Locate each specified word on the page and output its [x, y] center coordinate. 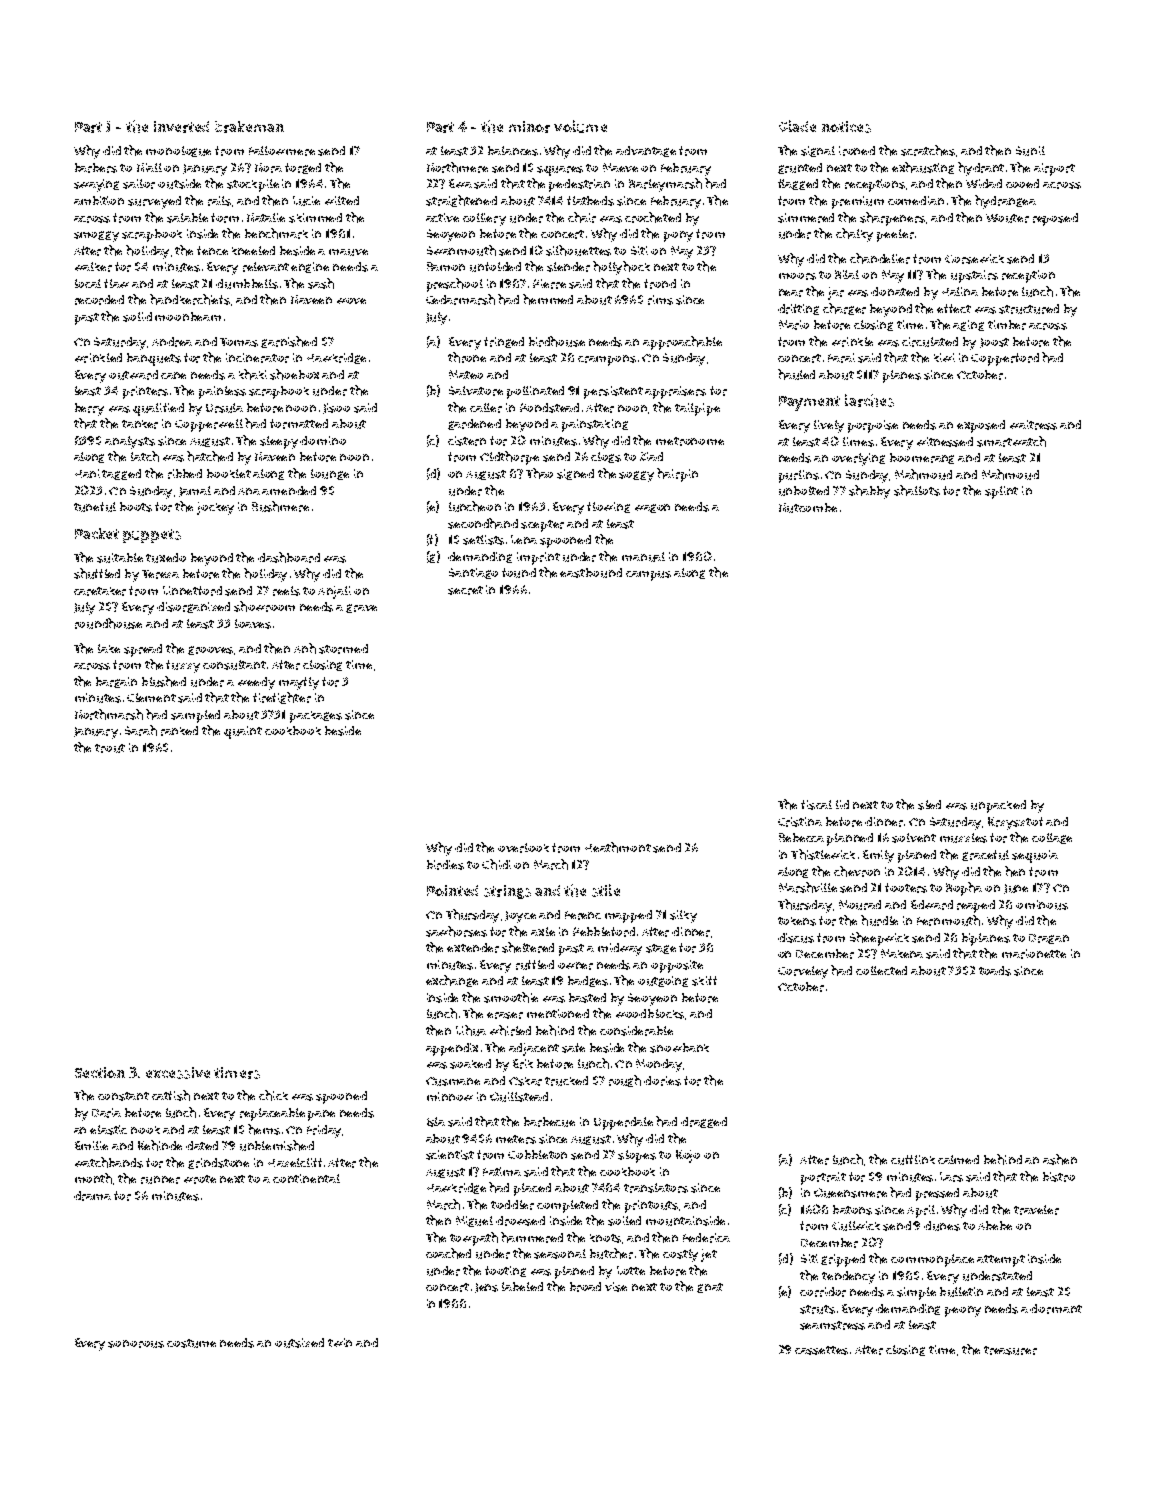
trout [110, 748]
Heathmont [618, 847]
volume [580, 126]
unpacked [998, 806]
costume [191, 1343]
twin [340, 1342]
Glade [797, 126]
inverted [181, 127]
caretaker [100, 591]
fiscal [816, 805]
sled [929, 805]
